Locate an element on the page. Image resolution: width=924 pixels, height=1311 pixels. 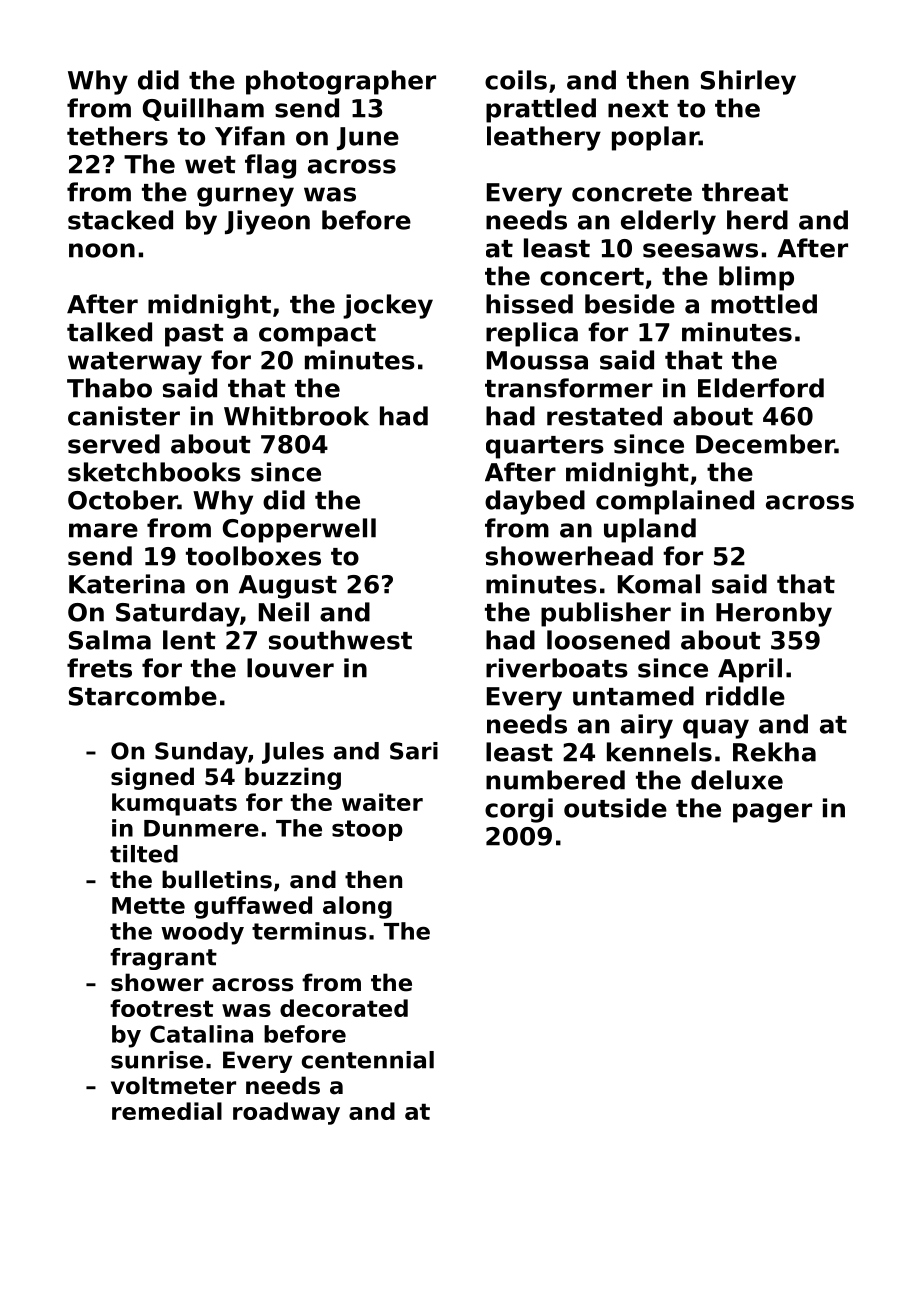
herd is located at coordinates (757, 220).
